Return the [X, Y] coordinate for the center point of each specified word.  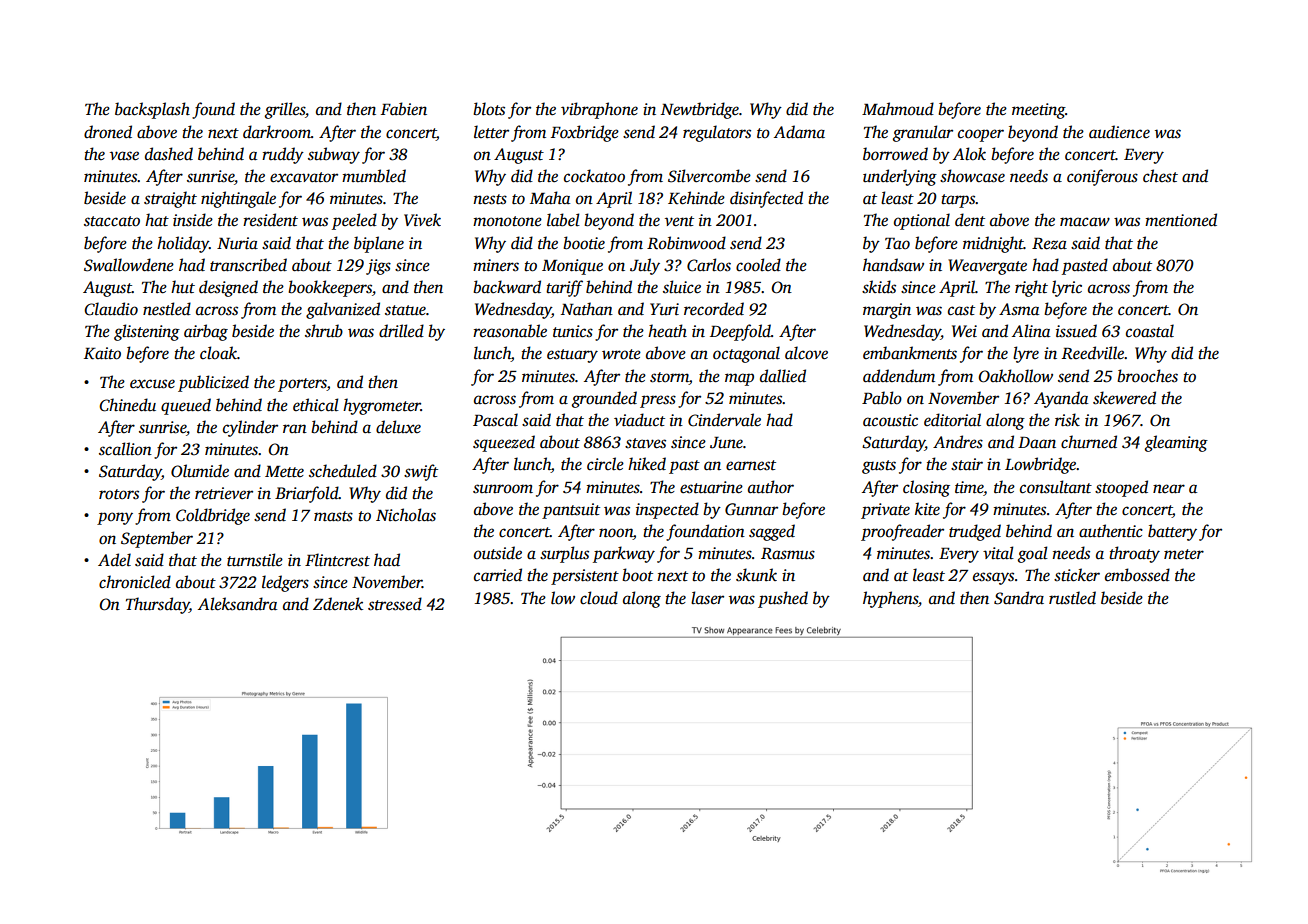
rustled [1072, 598]
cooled [758, 265]
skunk [756, 575]
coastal [1150, 331]
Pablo [882, 398]
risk [1067, 420]
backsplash [152, 110]
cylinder [250, 428]
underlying [900, 177]
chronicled [135, 582]
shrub [324, 331]
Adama [799, 132]
